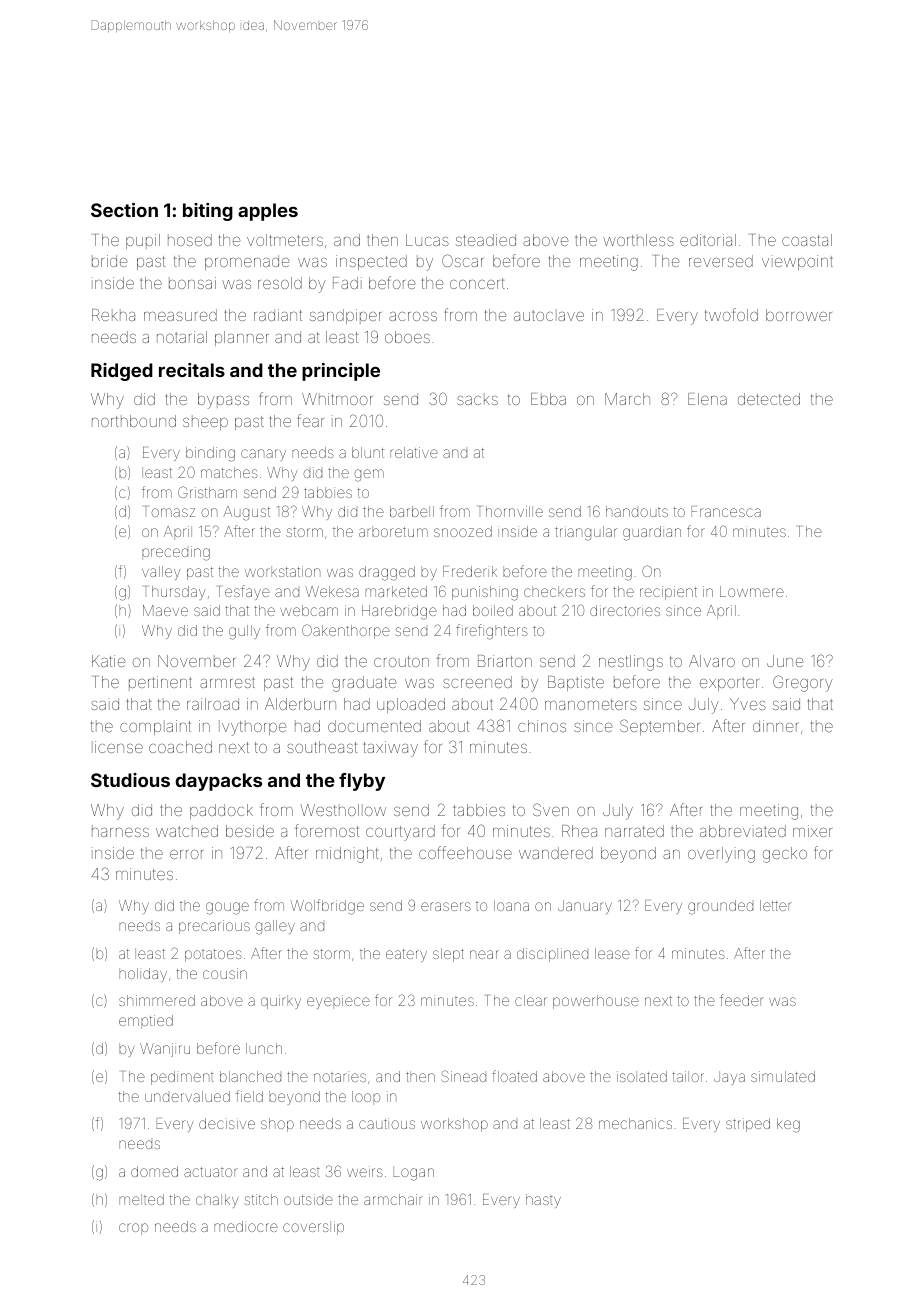 The image size is (924, 1308). I want to click on mediocre, so click(246, 1226).
